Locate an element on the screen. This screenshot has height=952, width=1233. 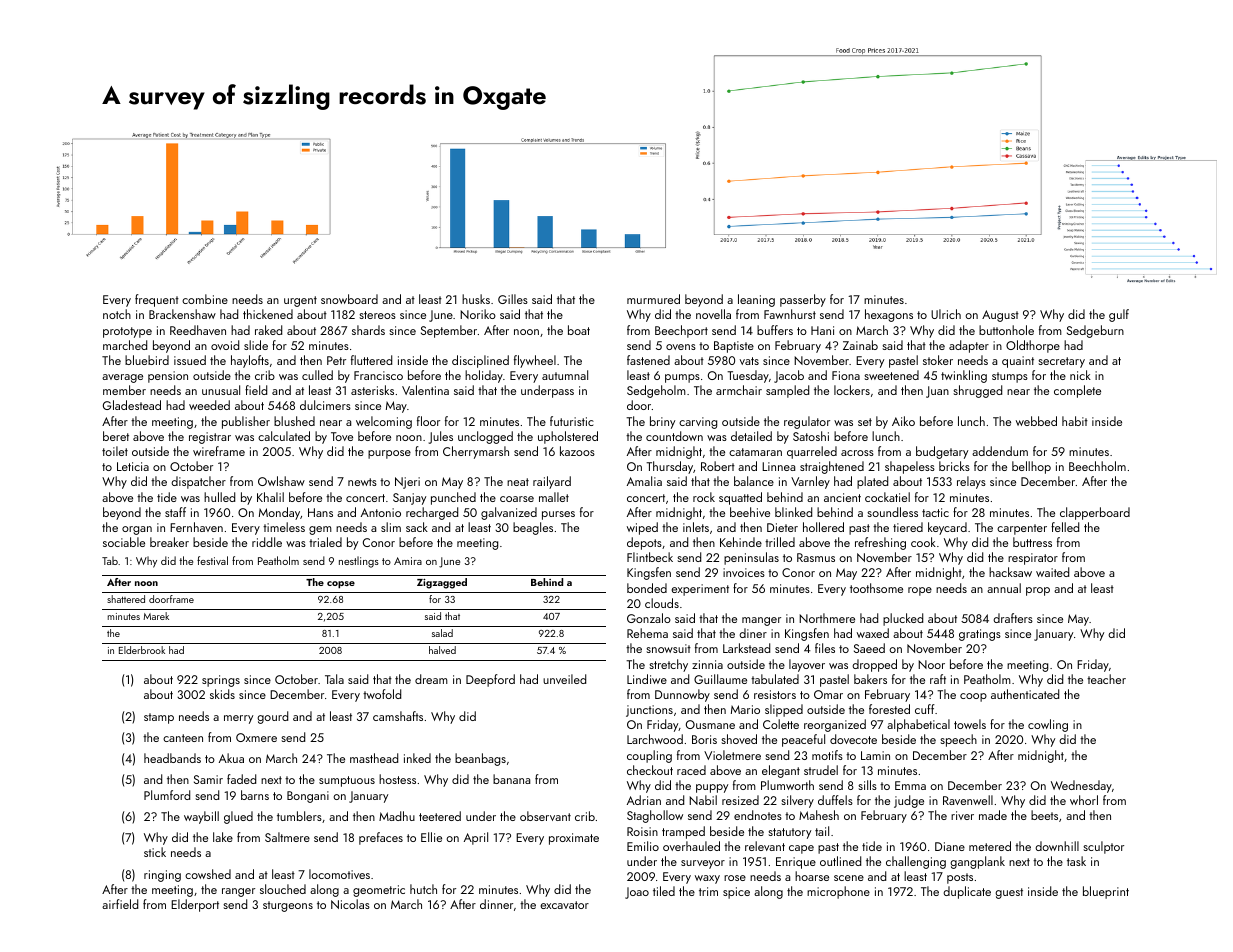
dispatcher is located at coordinates (198, 482).
